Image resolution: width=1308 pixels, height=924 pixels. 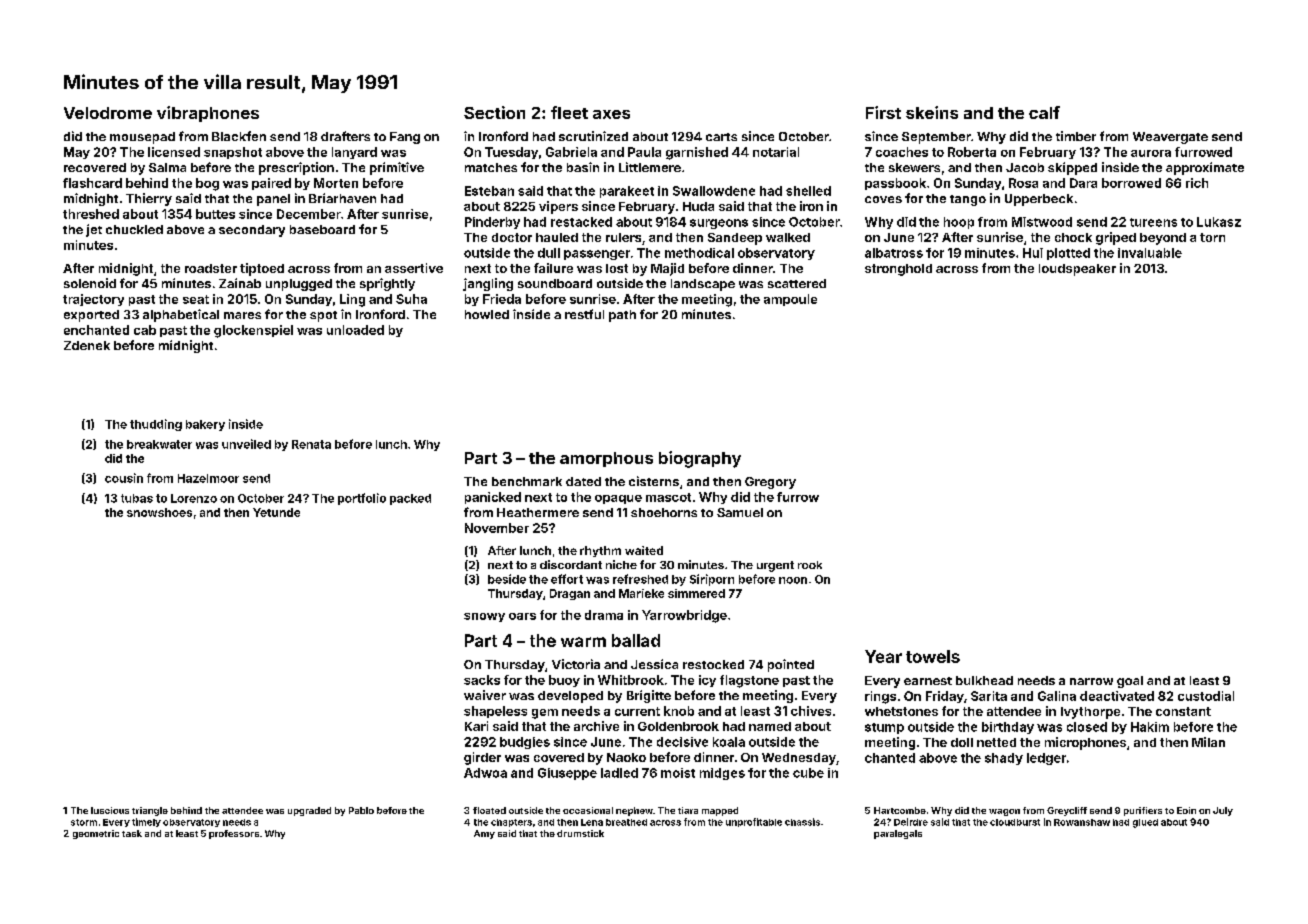 I want to click on noon, so click(x=793, y=580).
